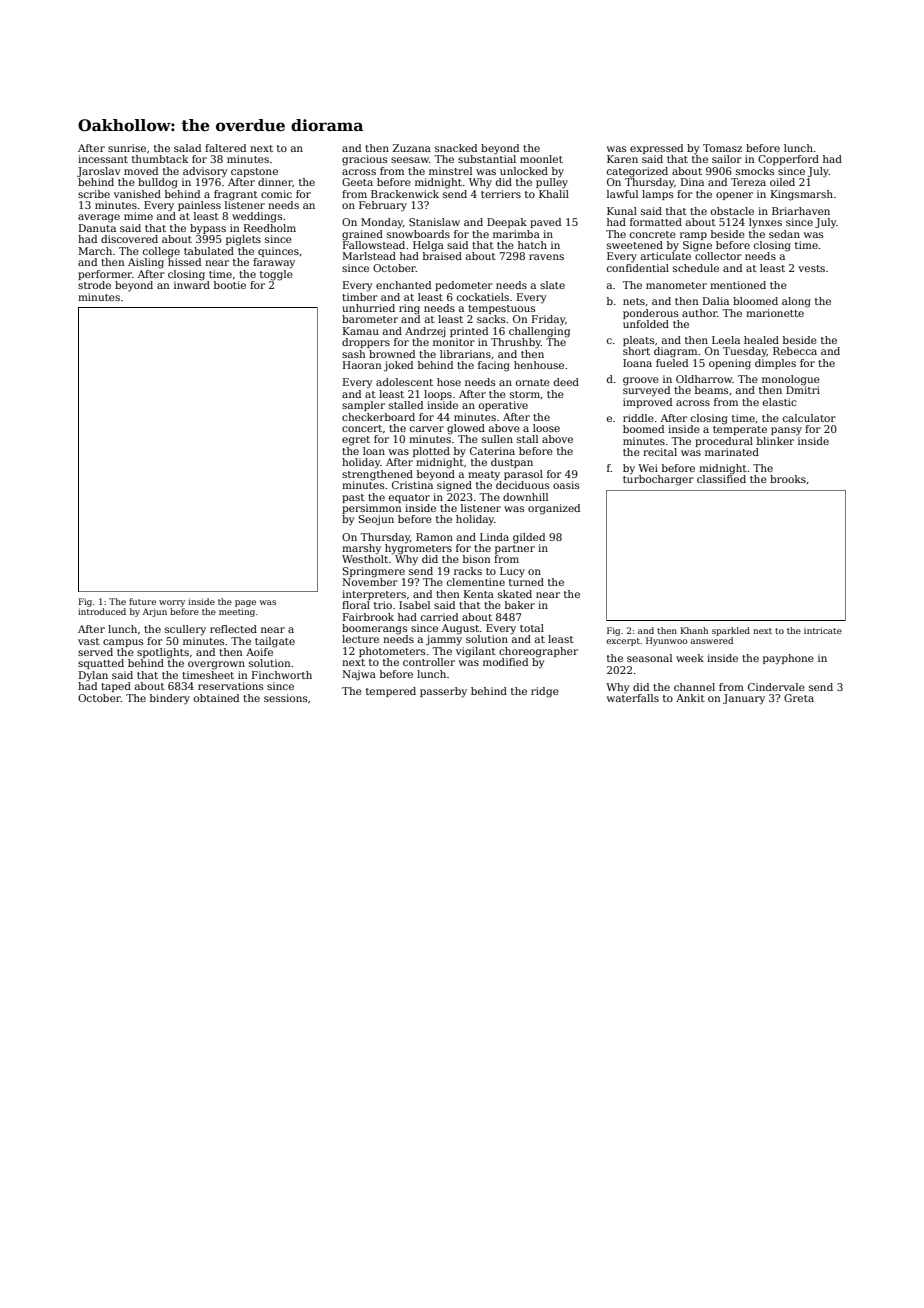 The image size is (924, 1308). Describe the element at coordinates (732, 452) in the screenshot. I see `marinated` at that location.
